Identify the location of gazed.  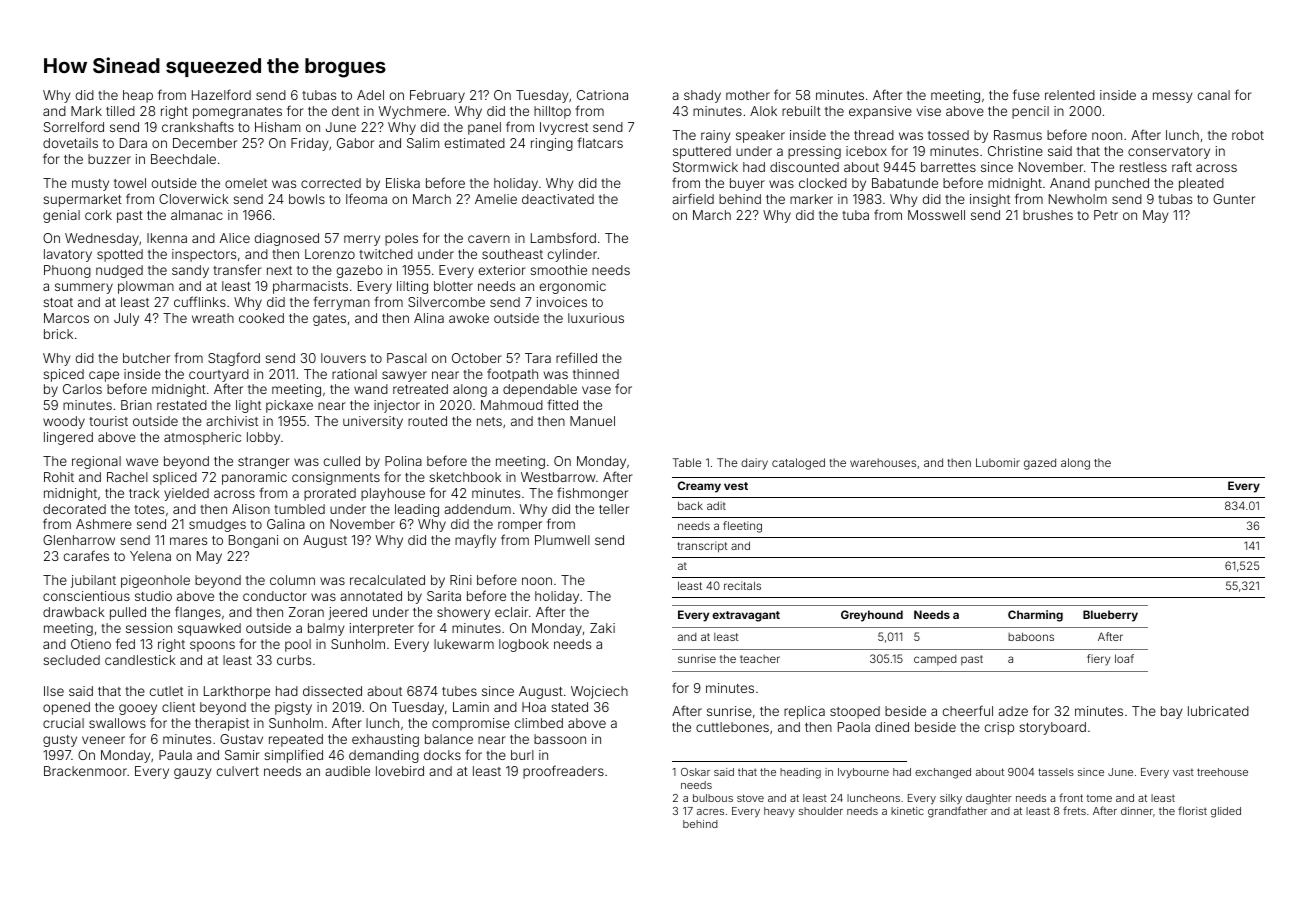
(1040, 464).
